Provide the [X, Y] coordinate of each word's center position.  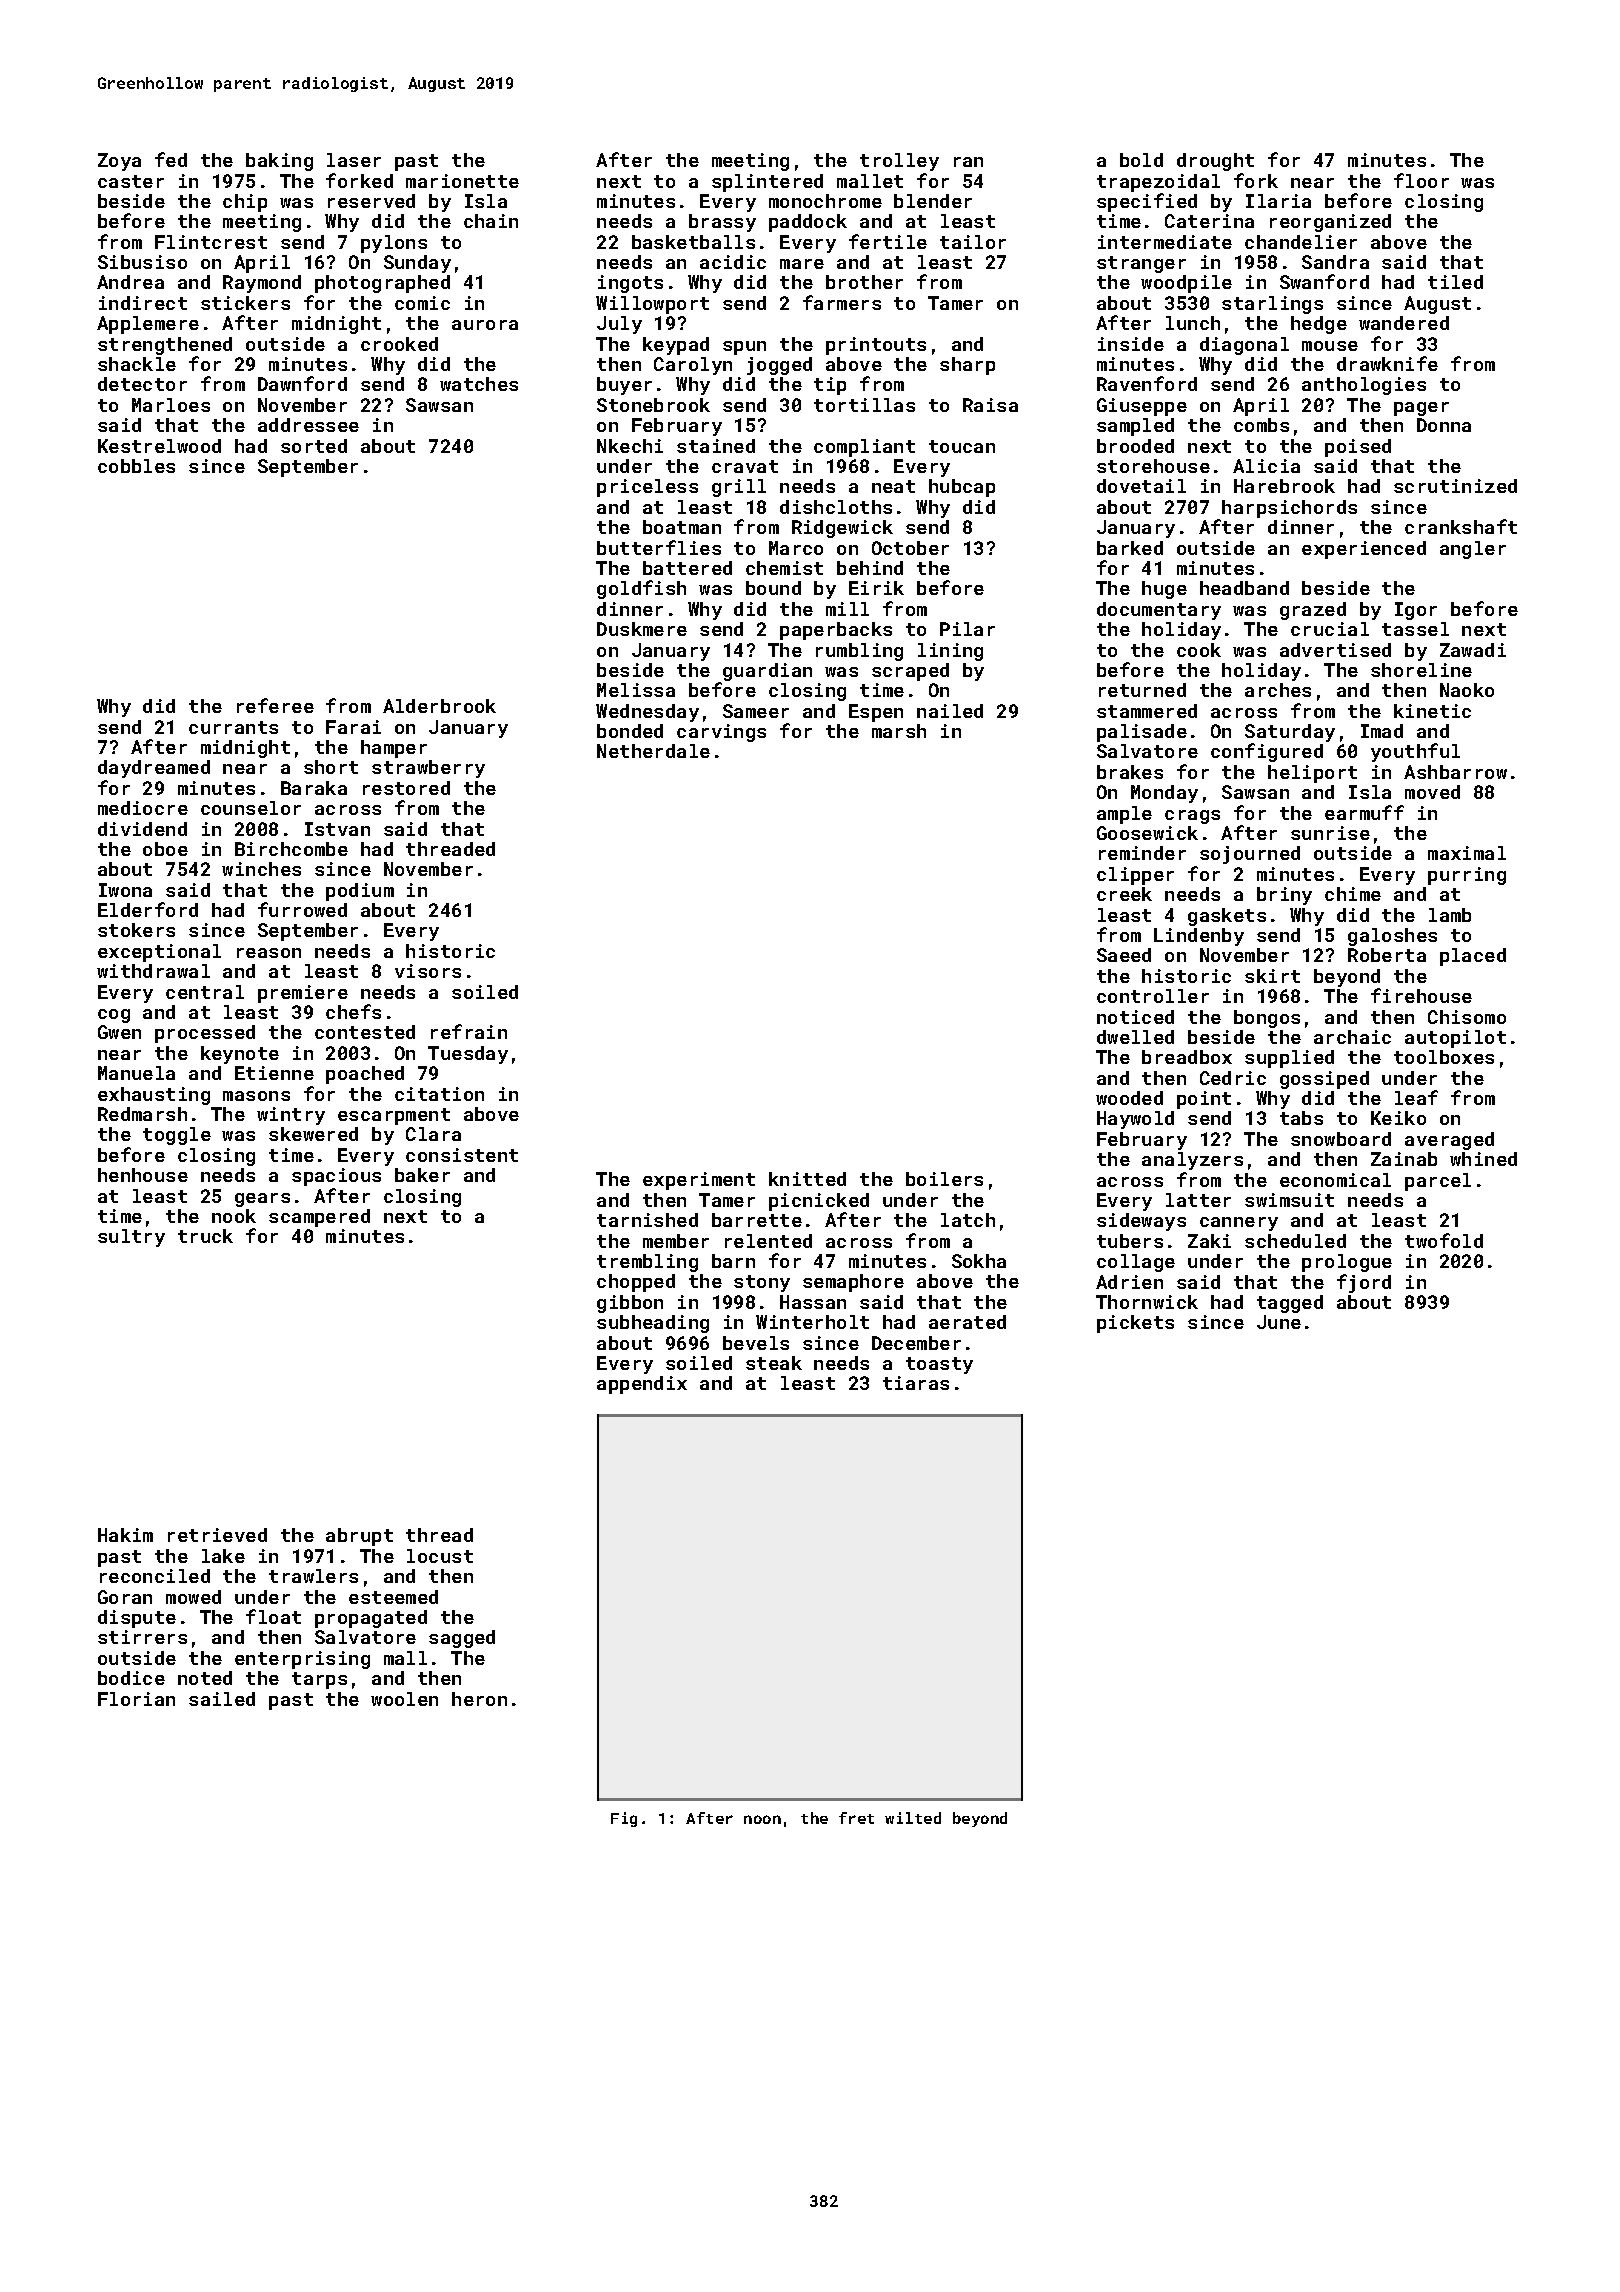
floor [1421, 180]
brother [864, 282]
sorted [314, 446]
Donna [1444, 425]
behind [870, 568]
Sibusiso [142, 262]
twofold [1444, 1240]
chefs [353, 1011]
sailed [222, 1699]
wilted [913, 1818]
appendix [642, 1385]
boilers [944, 1179]
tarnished [647, 1220]
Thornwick [1147, 1302]
